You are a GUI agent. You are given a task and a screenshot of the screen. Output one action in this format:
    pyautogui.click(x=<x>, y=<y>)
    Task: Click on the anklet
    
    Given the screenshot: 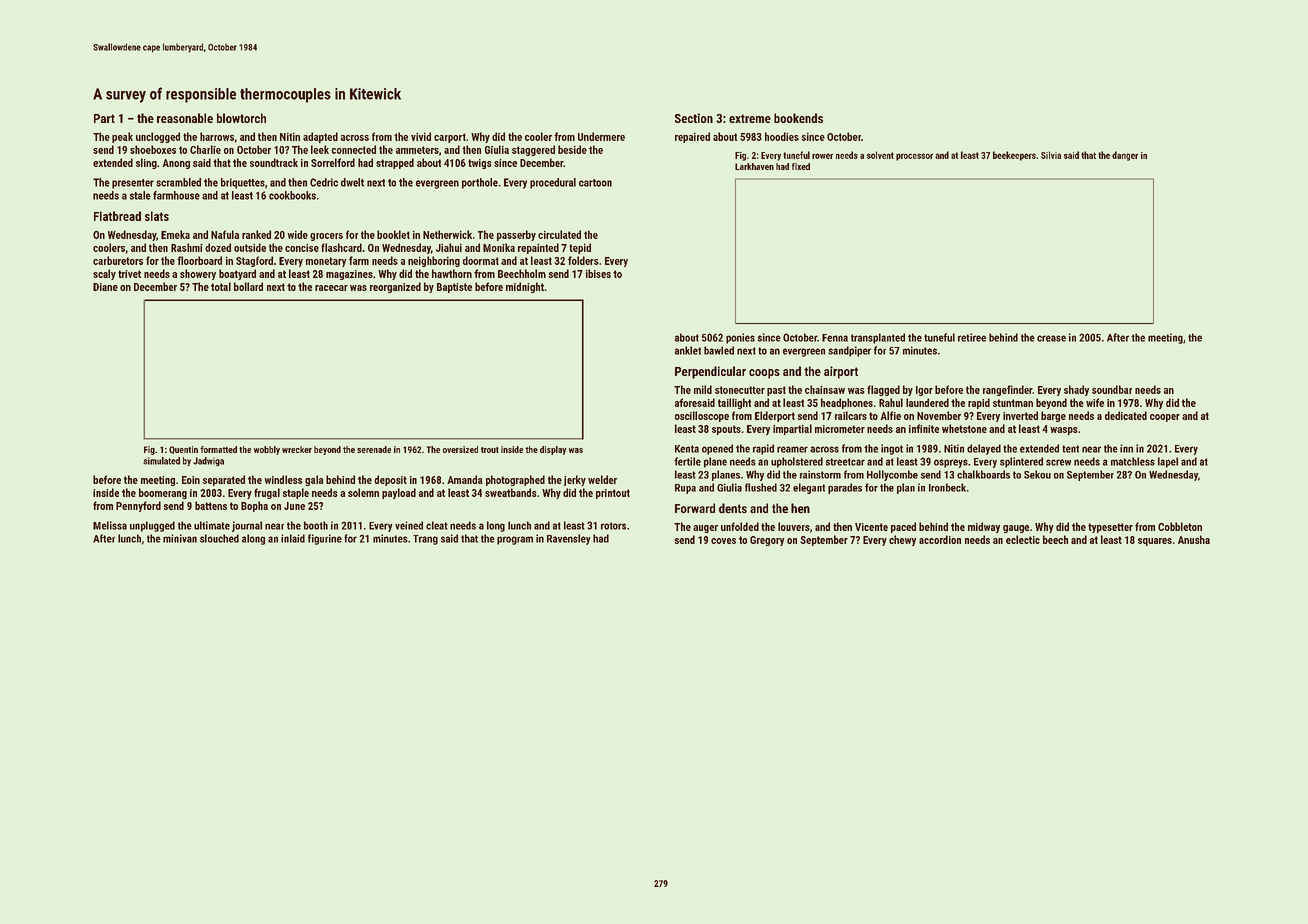 What is the action you would take?
    pyautogui.click(x=688, y=350)
